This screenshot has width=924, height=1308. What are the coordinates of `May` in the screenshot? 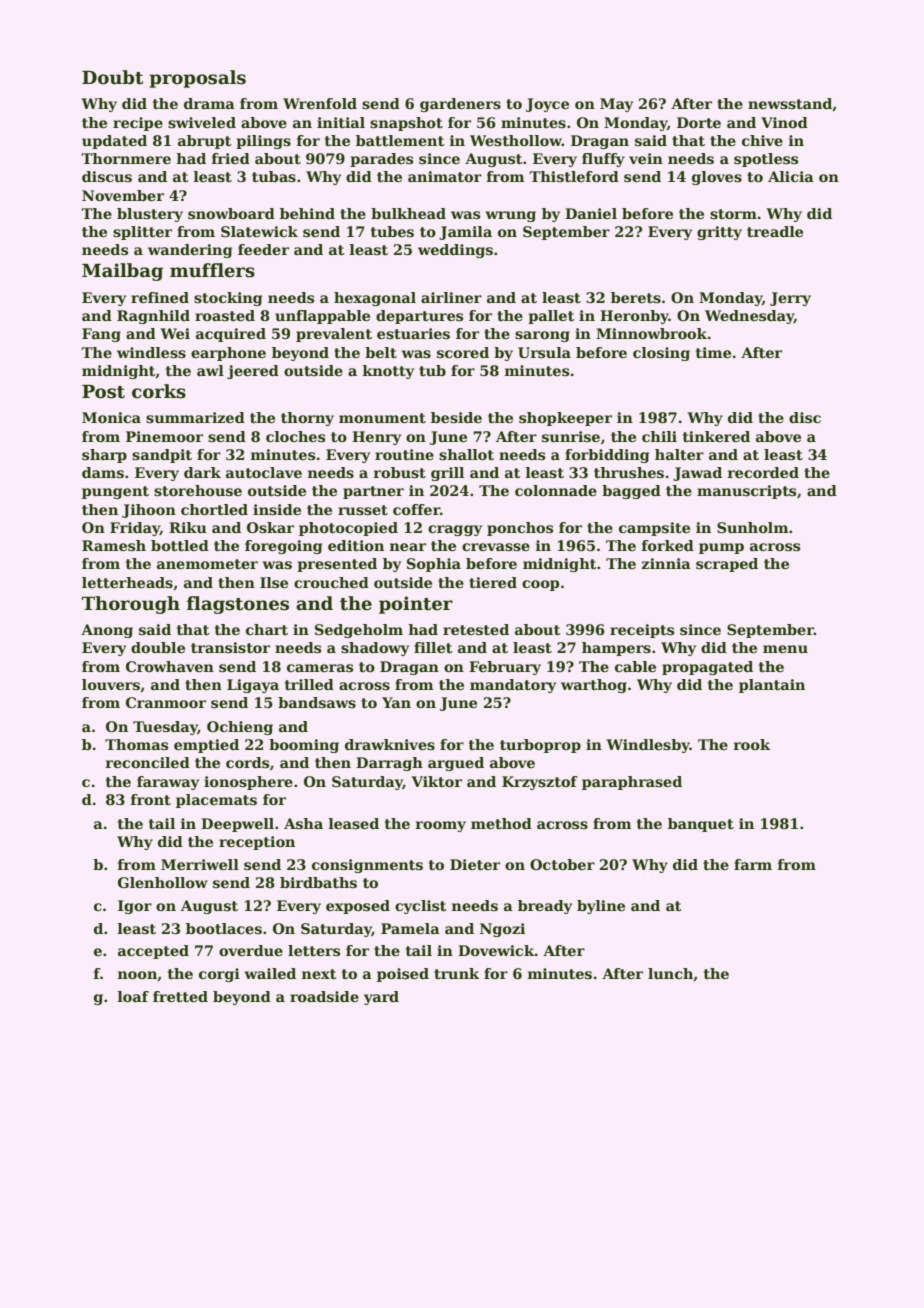 It's located at (616, 105).
